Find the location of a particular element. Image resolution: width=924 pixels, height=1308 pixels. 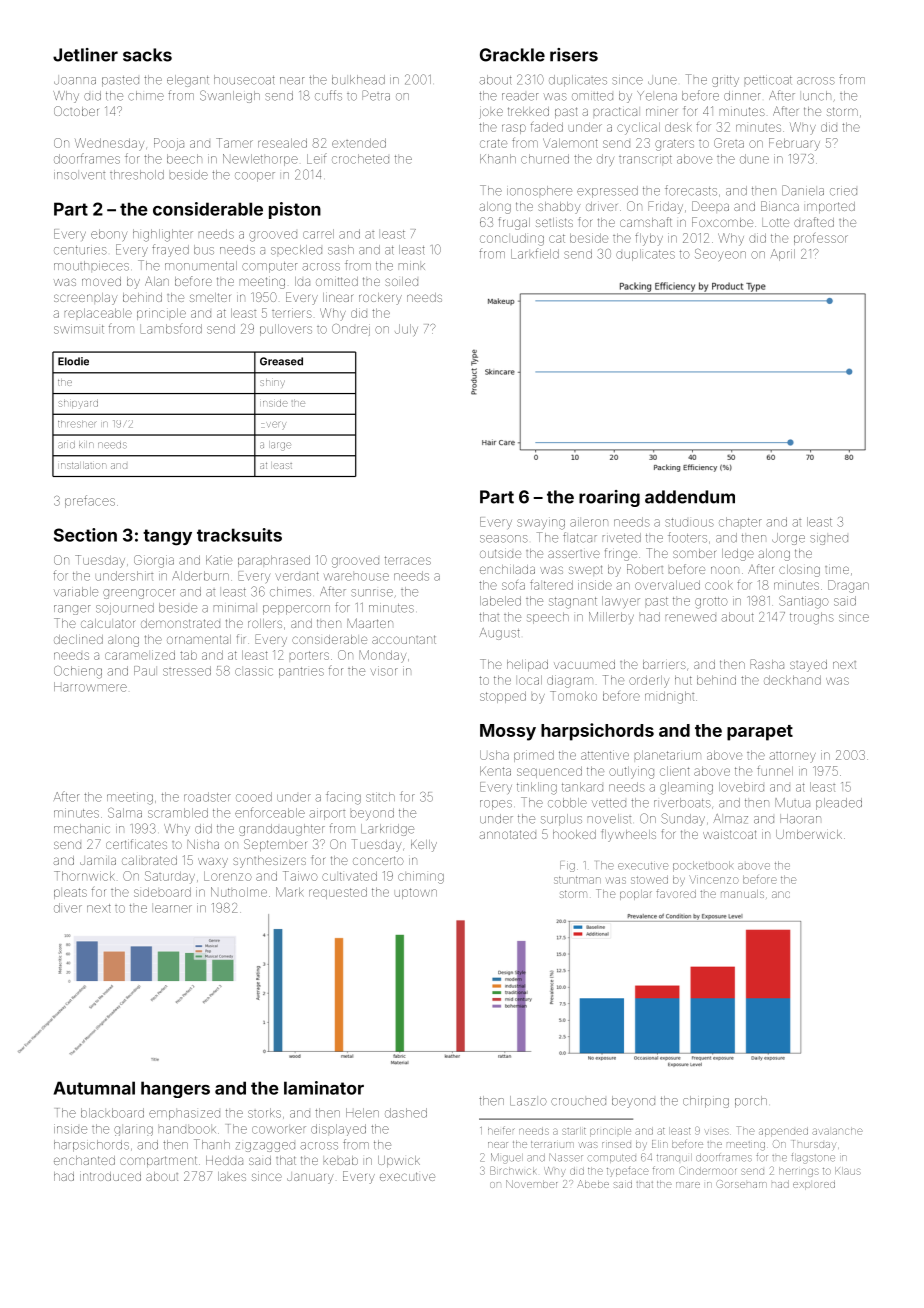

vacuumed is located at coordinates (584, 664).
